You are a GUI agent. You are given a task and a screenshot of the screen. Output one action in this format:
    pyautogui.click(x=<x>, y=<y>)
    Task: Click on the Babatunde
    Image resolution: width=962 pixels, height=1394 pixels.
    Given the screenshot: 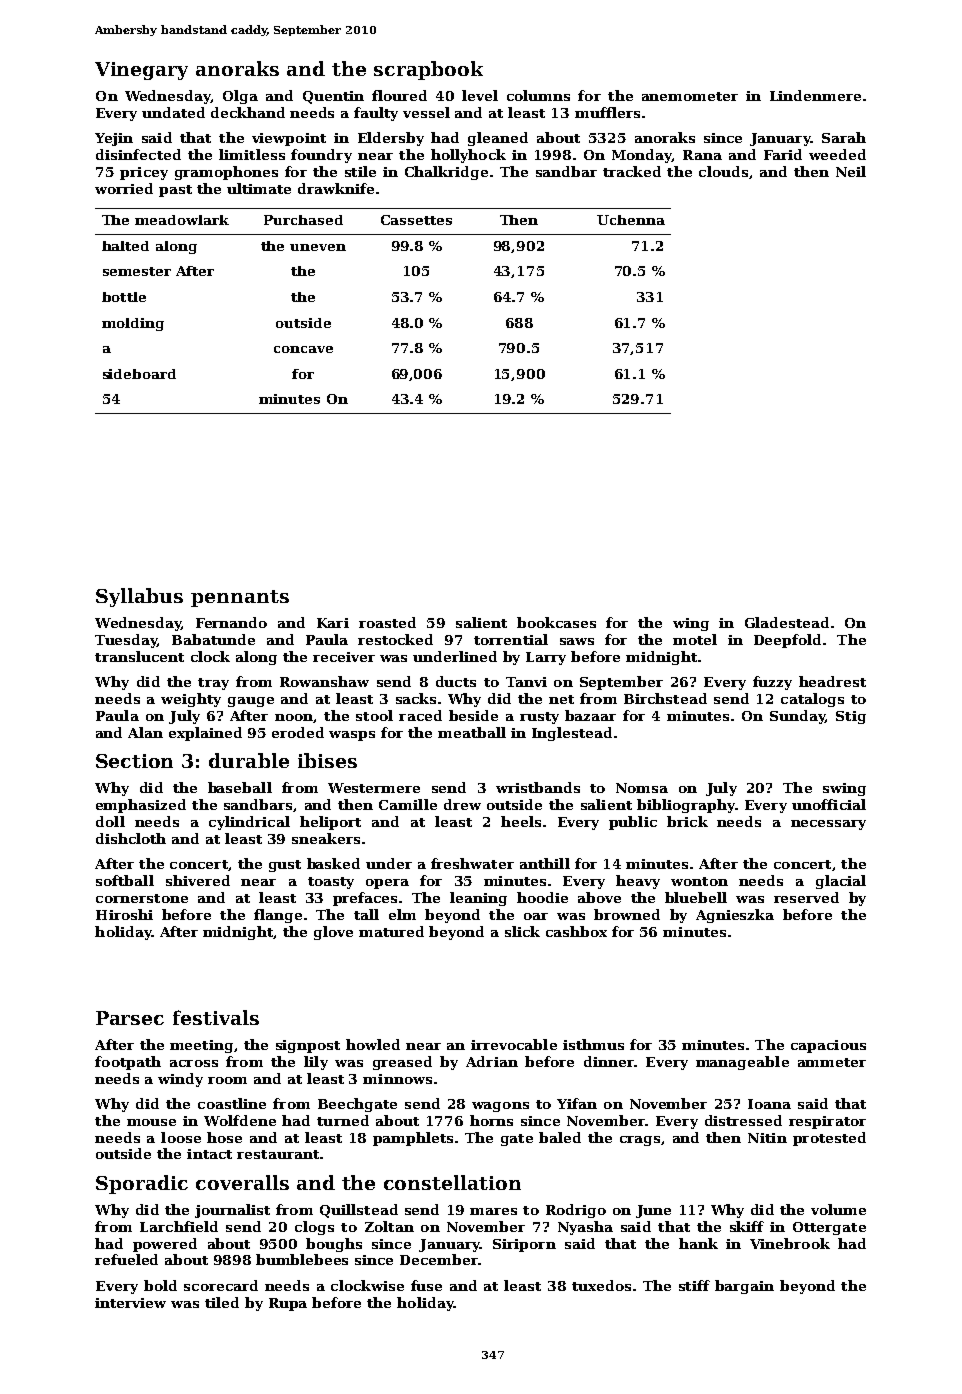 What is the action you would take?
    pyautogui.click(x=213, y=639)
